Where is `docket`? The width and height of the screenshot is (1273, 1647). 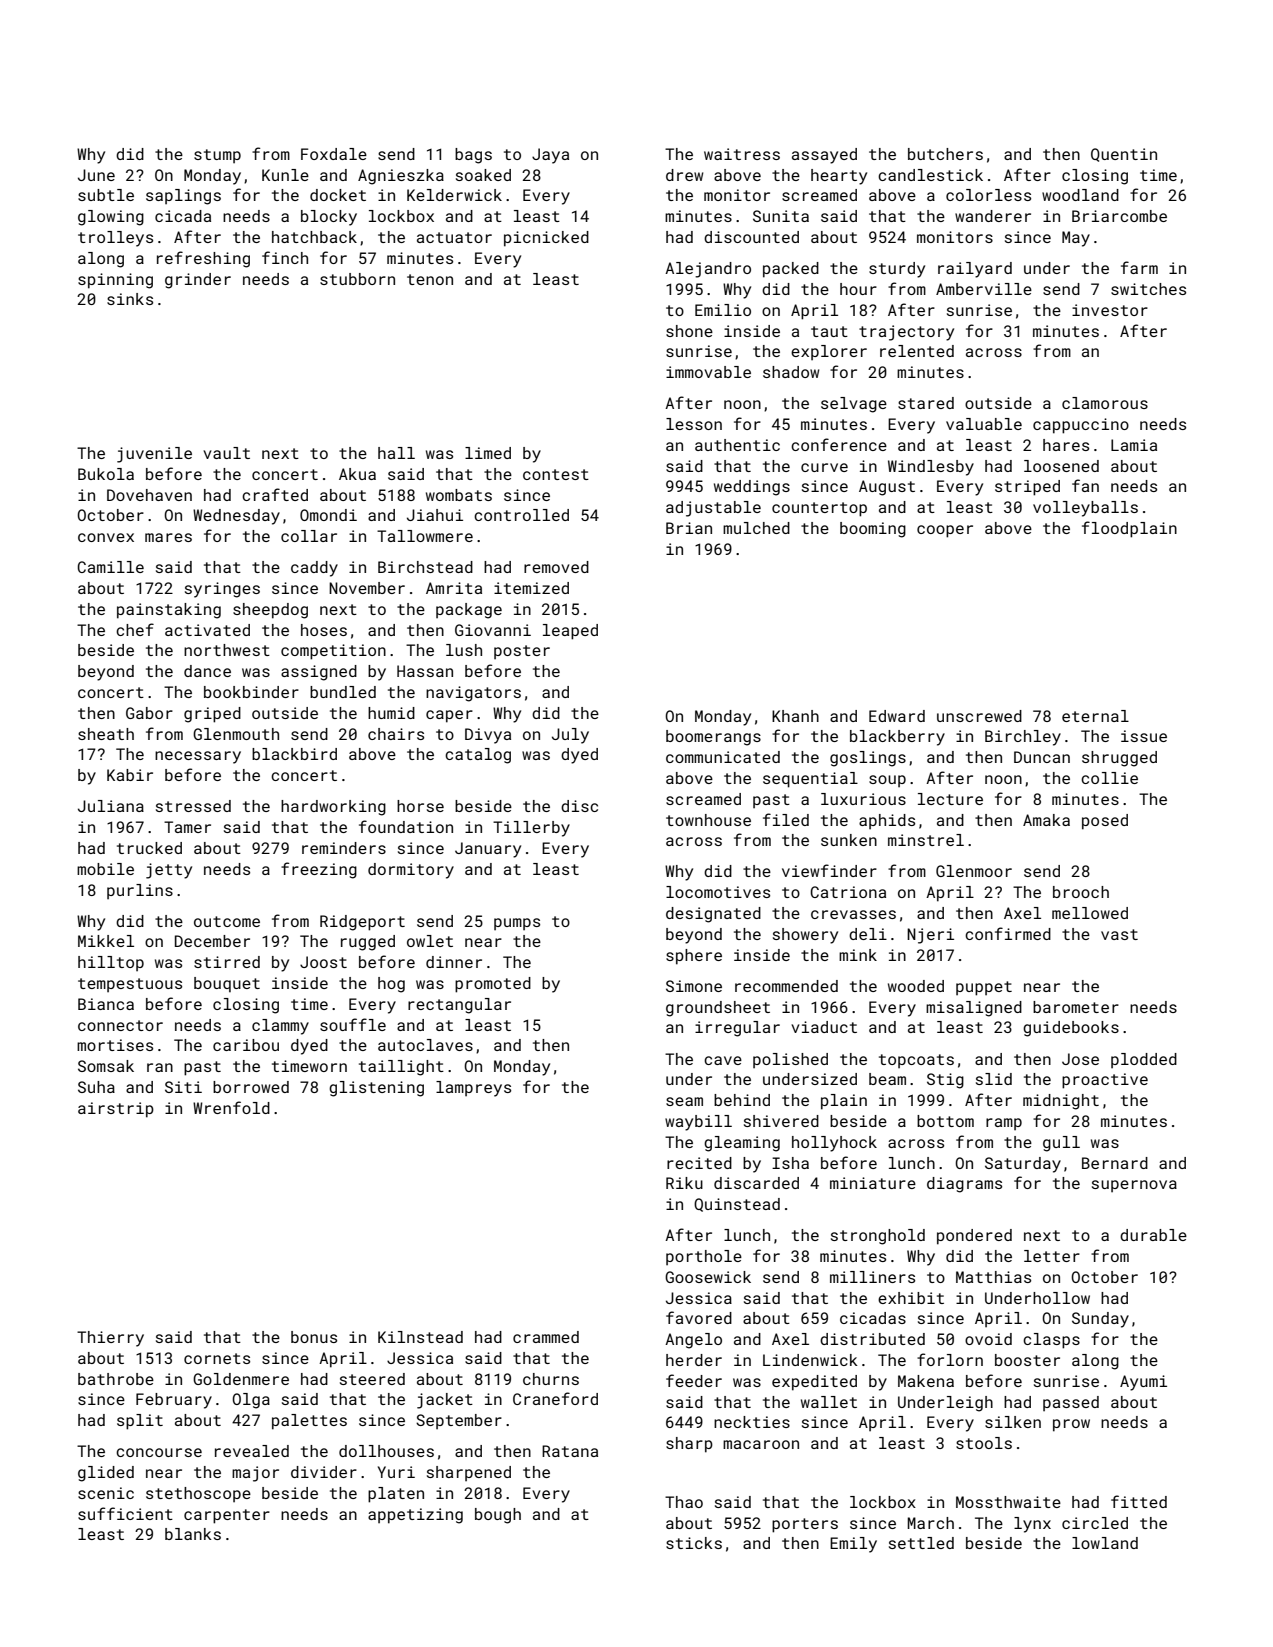 docket is located at coordinates (338, 195).
